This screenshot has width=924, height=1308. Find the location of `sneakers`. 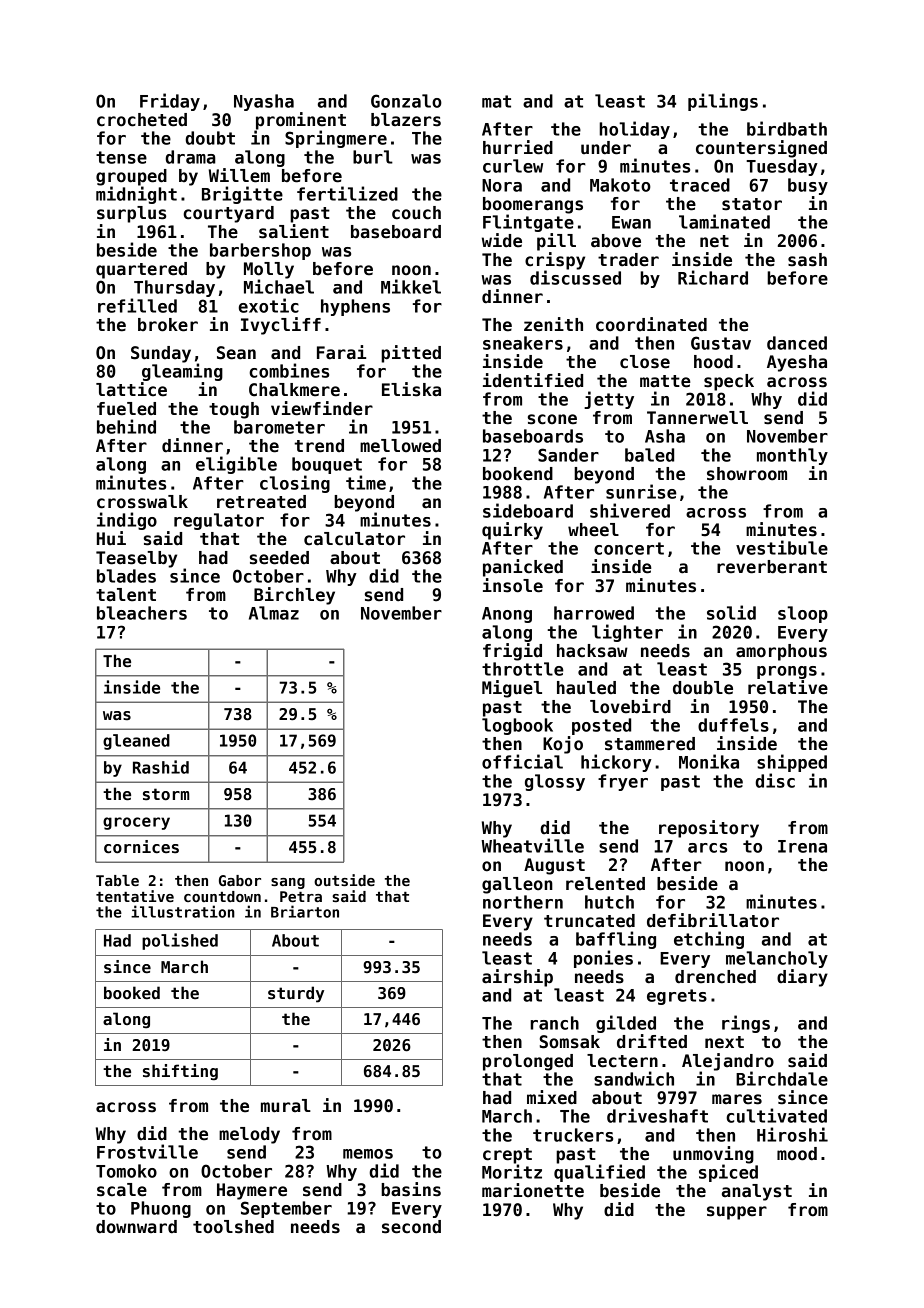

sneakers is located at coordinates (523, 343).
